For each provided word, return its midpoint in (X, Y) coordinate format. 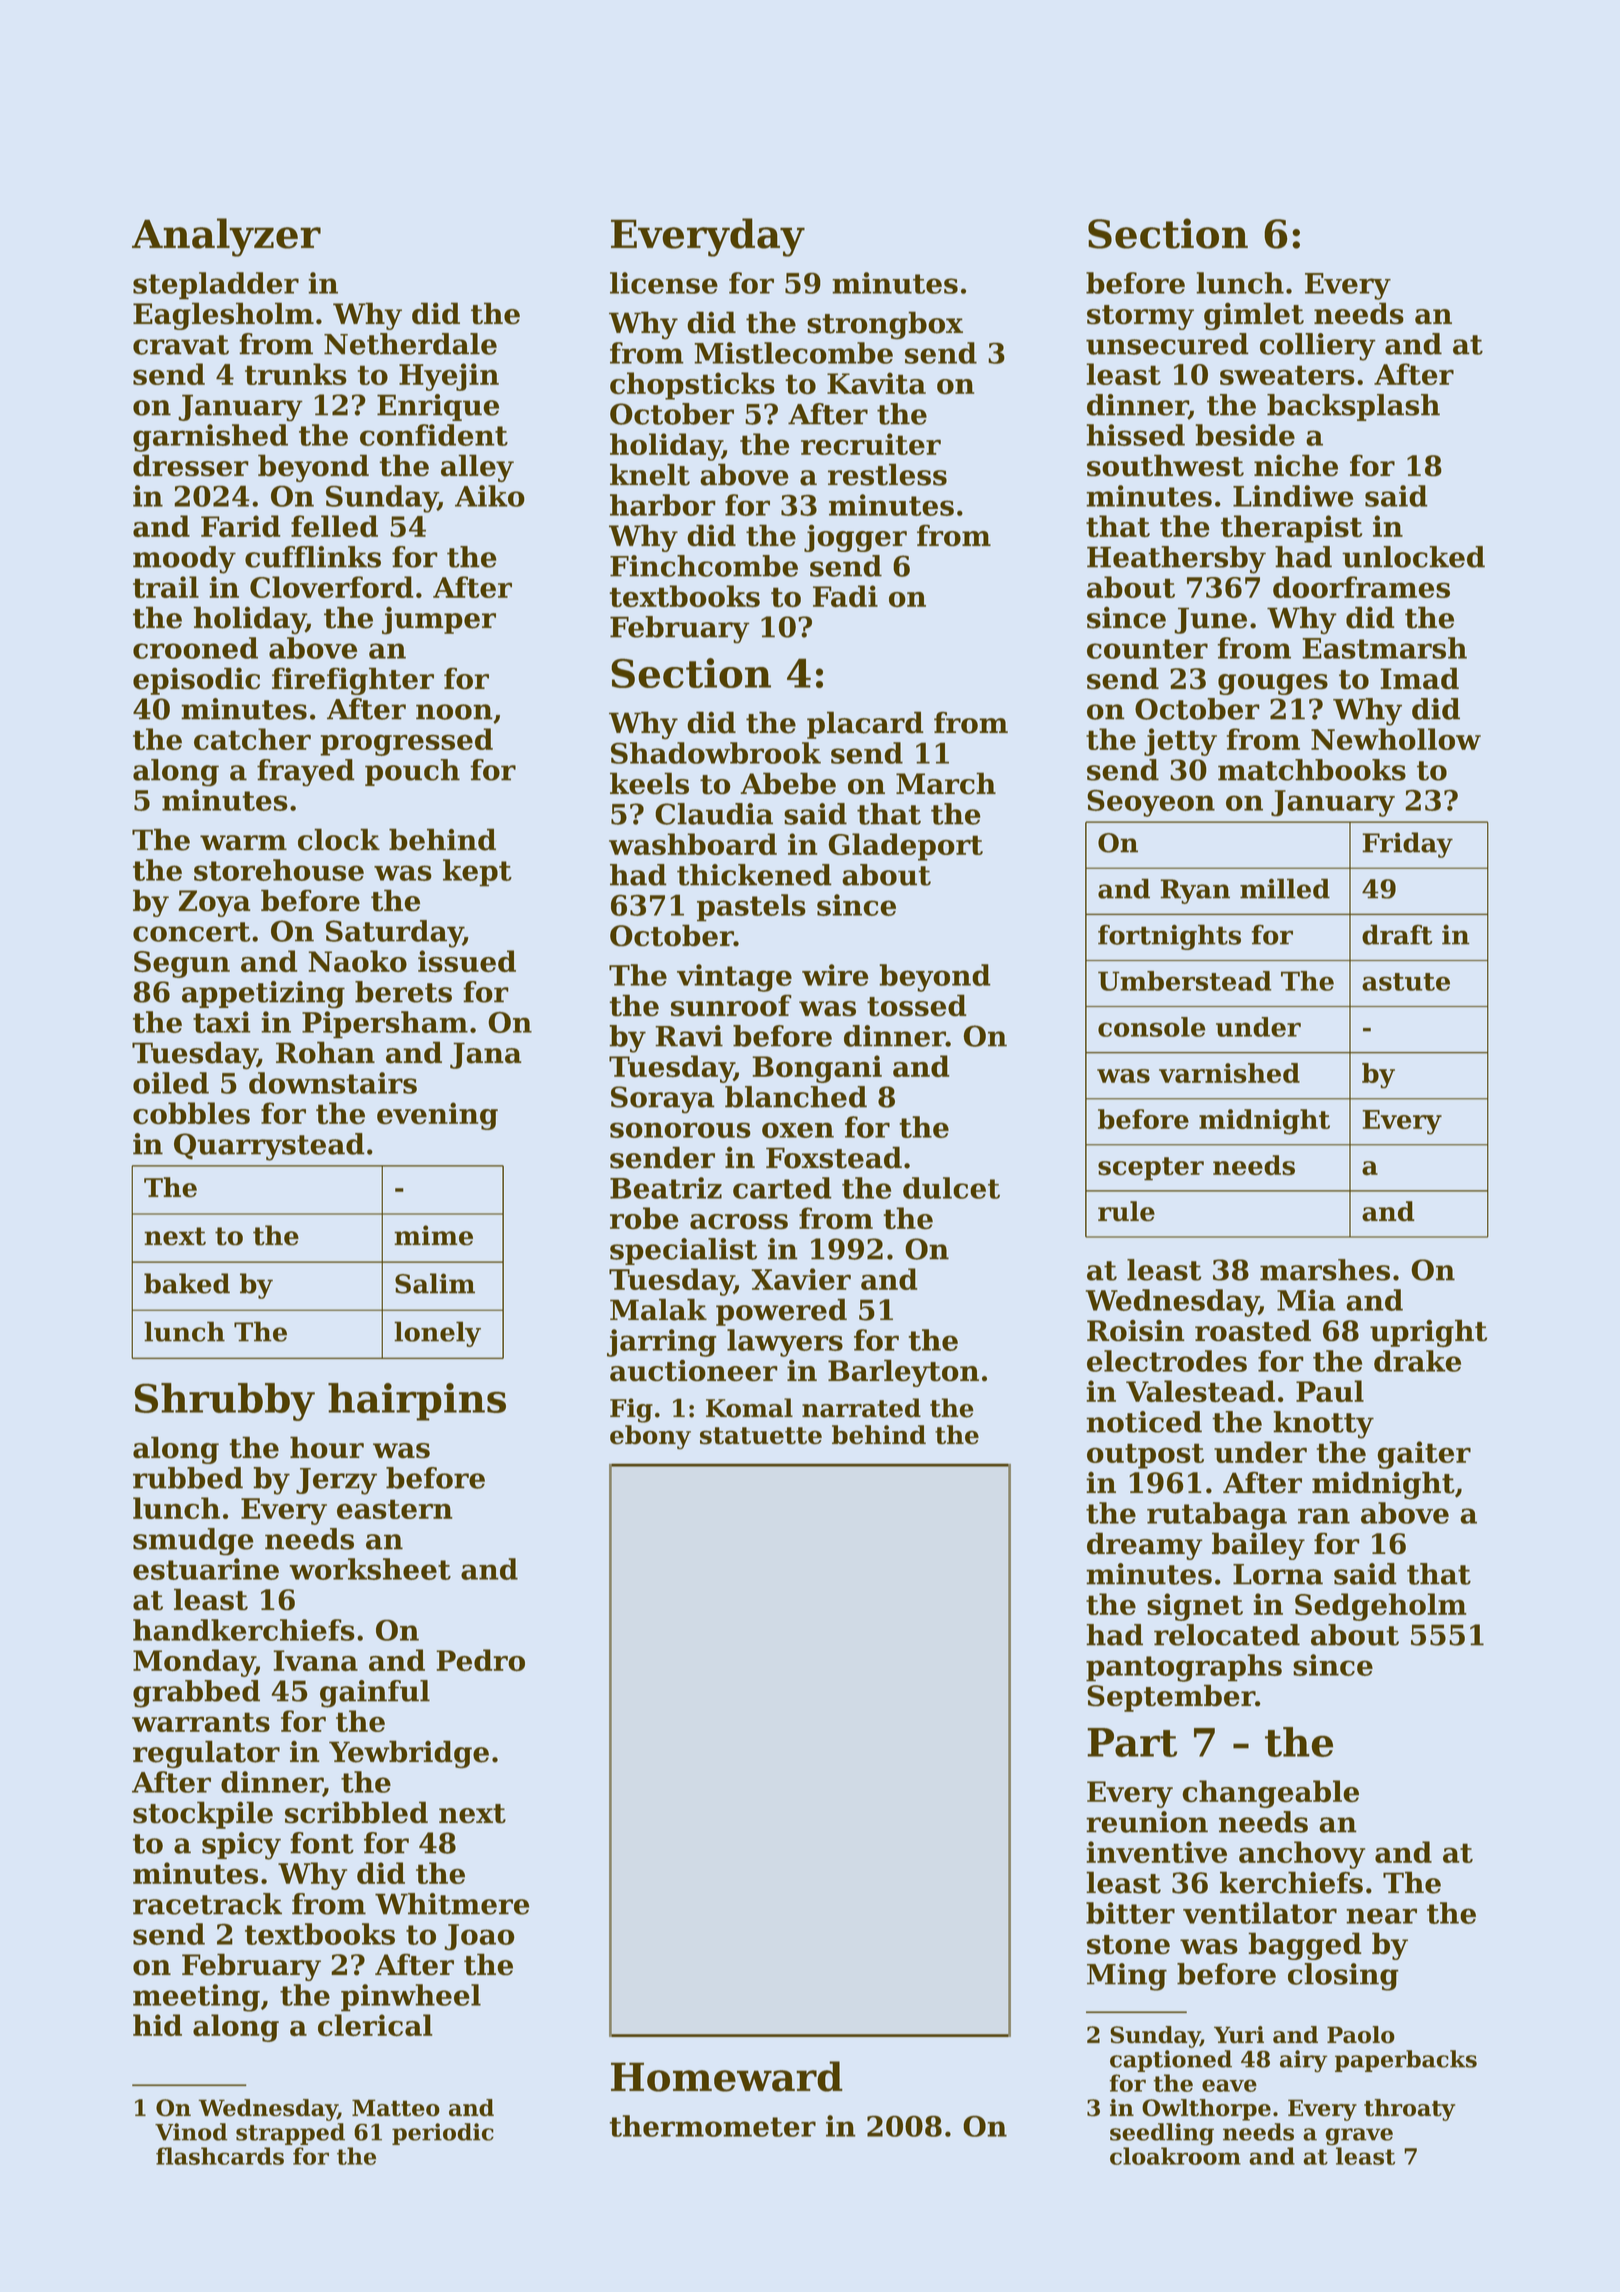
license (664, 283)
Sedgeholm (1381, 1607)
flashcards (220, 2156)
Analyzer (226, 237)
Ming (1127, 1977)
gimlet (1254, 316)
